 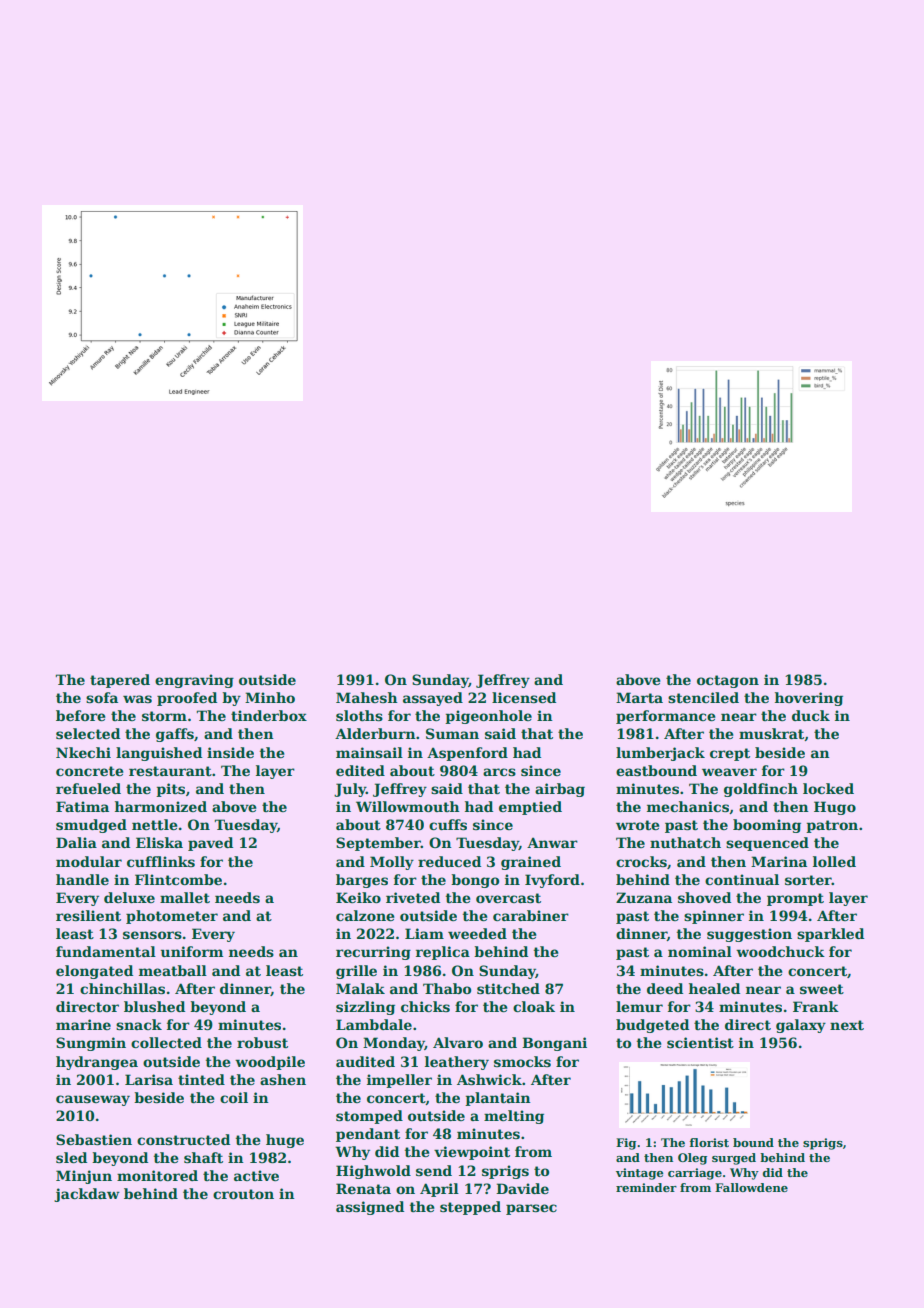 I want to click on pigeonhole, so click(x=488, y=717).
